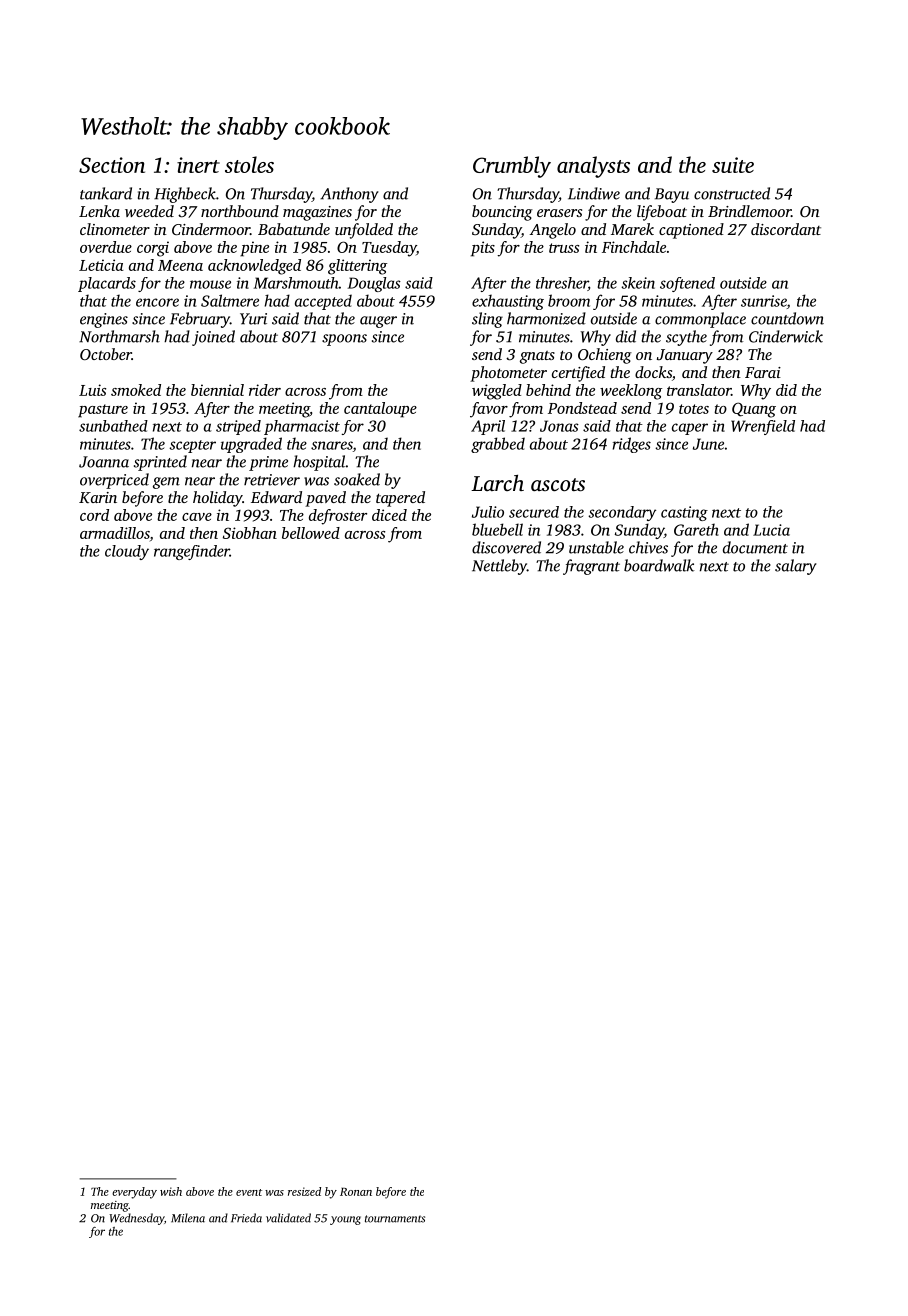  What do you see at coordinates (659, 565) in the screenshot?
I see `boardwalk` at bounding box center [659, 565].
